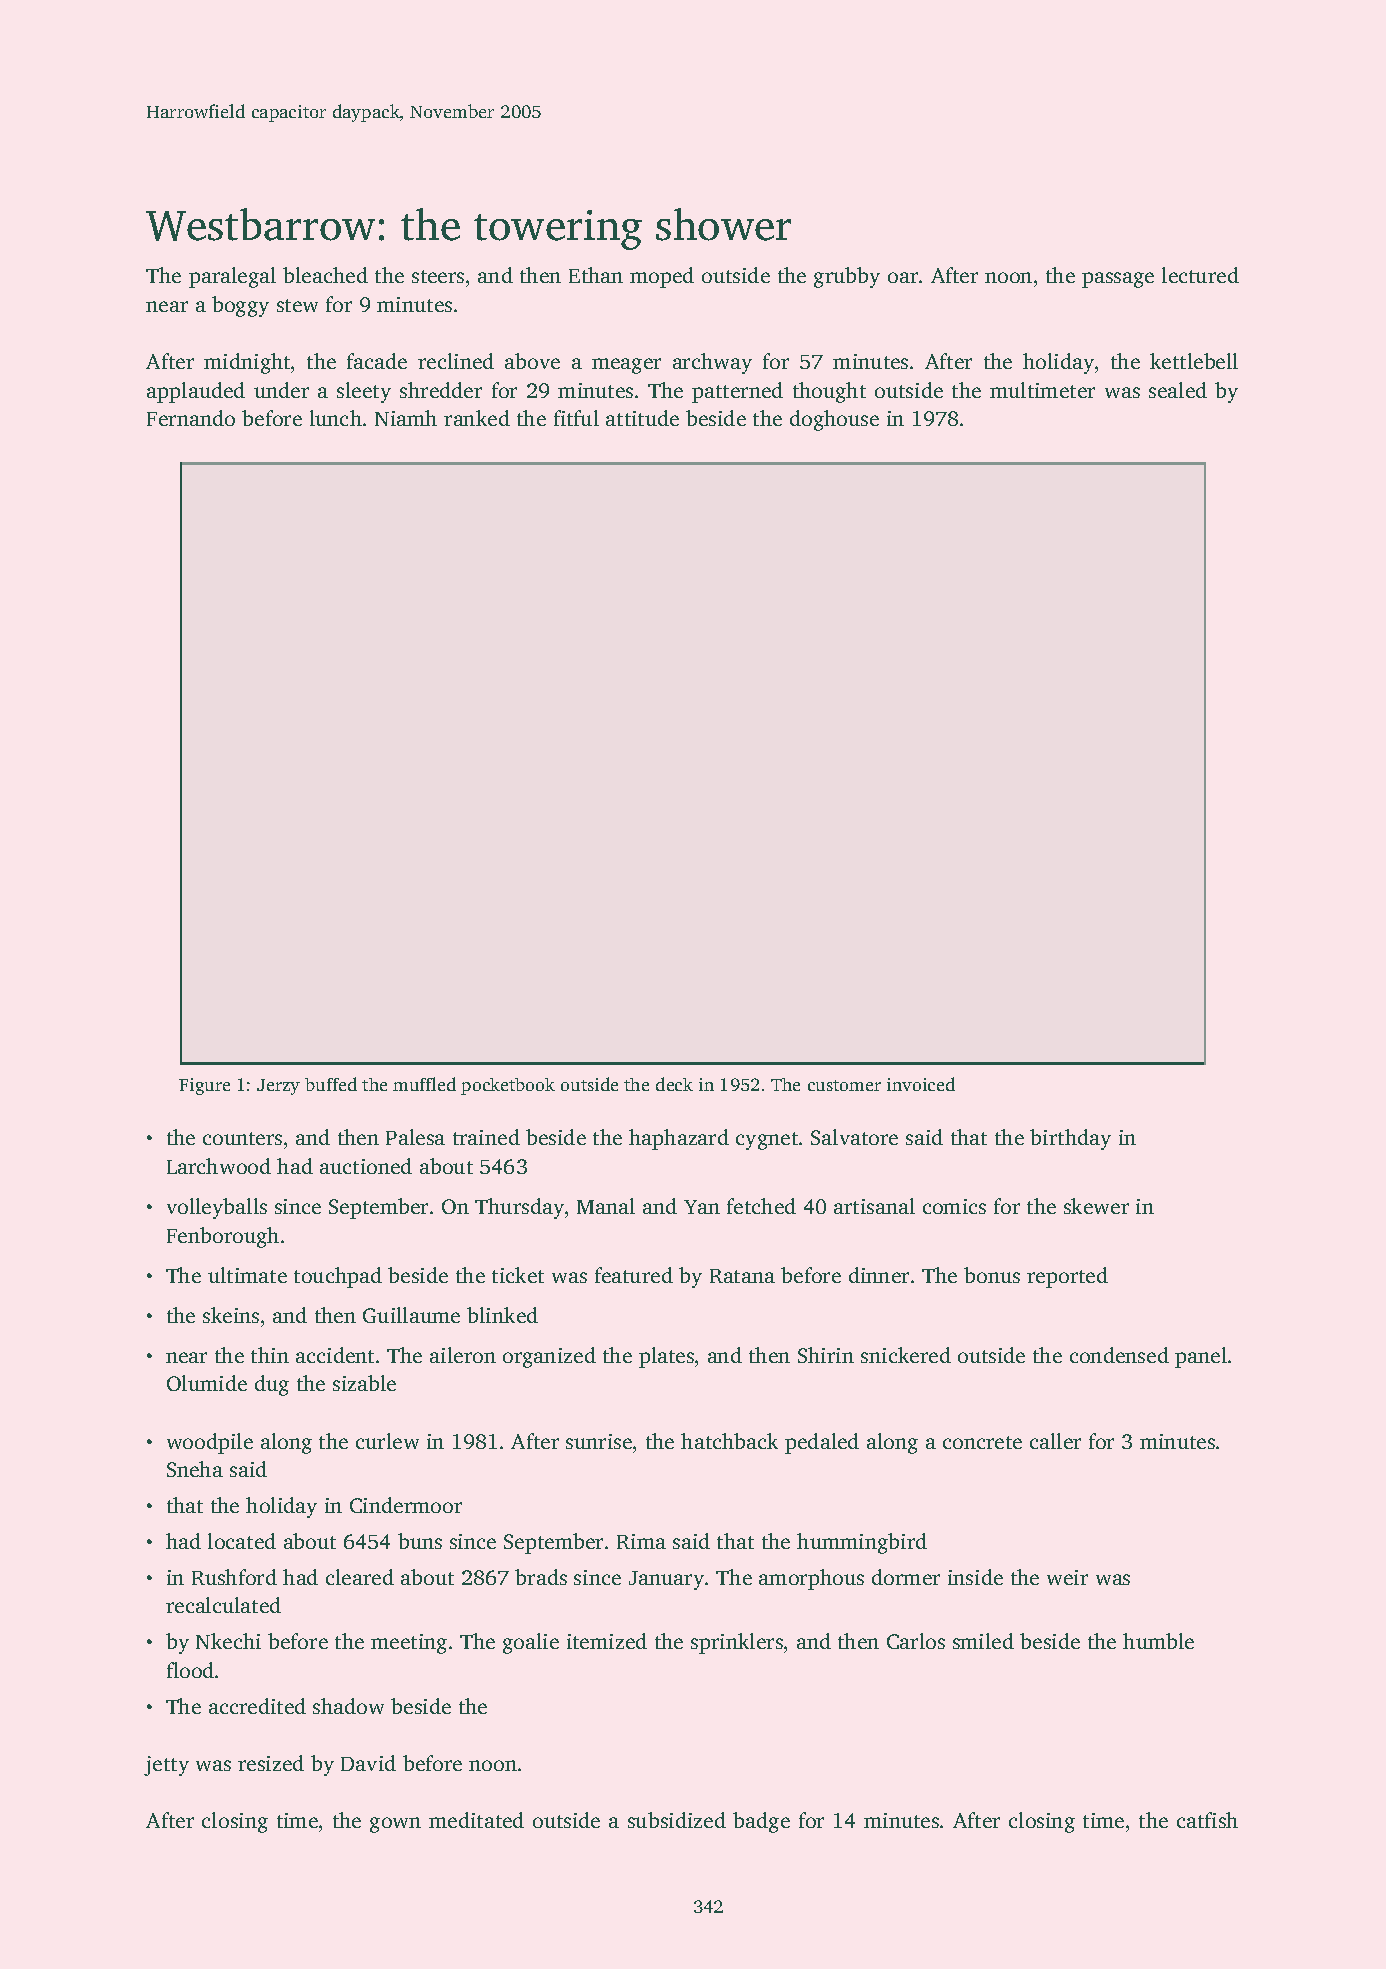  I want to click on moped, so click(662, 277).
